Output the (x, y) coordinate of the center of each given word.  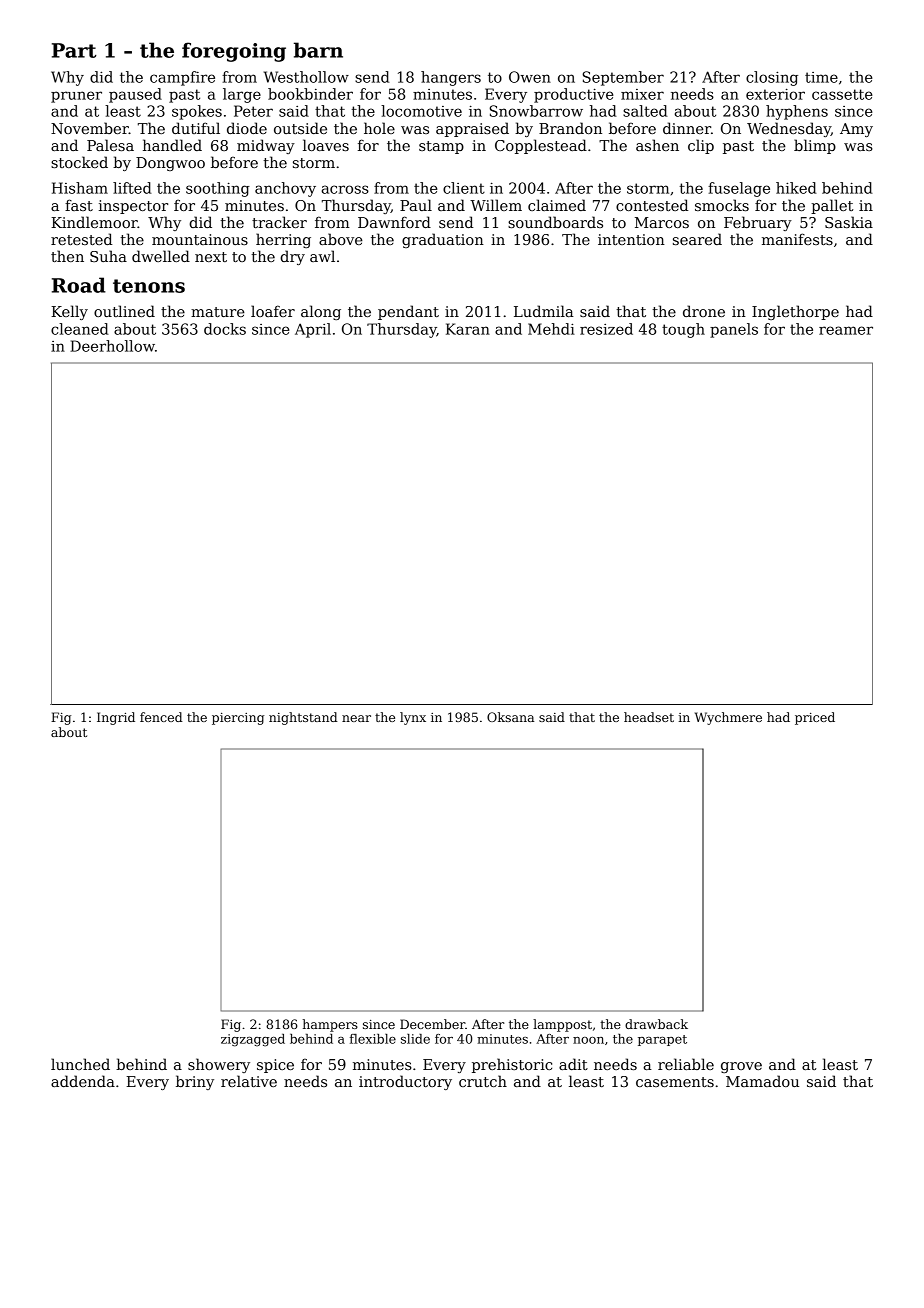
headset (649, 717)
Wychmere (728, 718)
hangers (451, 78)
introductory (405, 1082)
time (821, 77)
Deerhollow (112, 346)
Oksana (510, 717)
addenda (83, 1081)
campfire (182, 78)
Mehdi (551, 329)
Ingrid (116, 718)
